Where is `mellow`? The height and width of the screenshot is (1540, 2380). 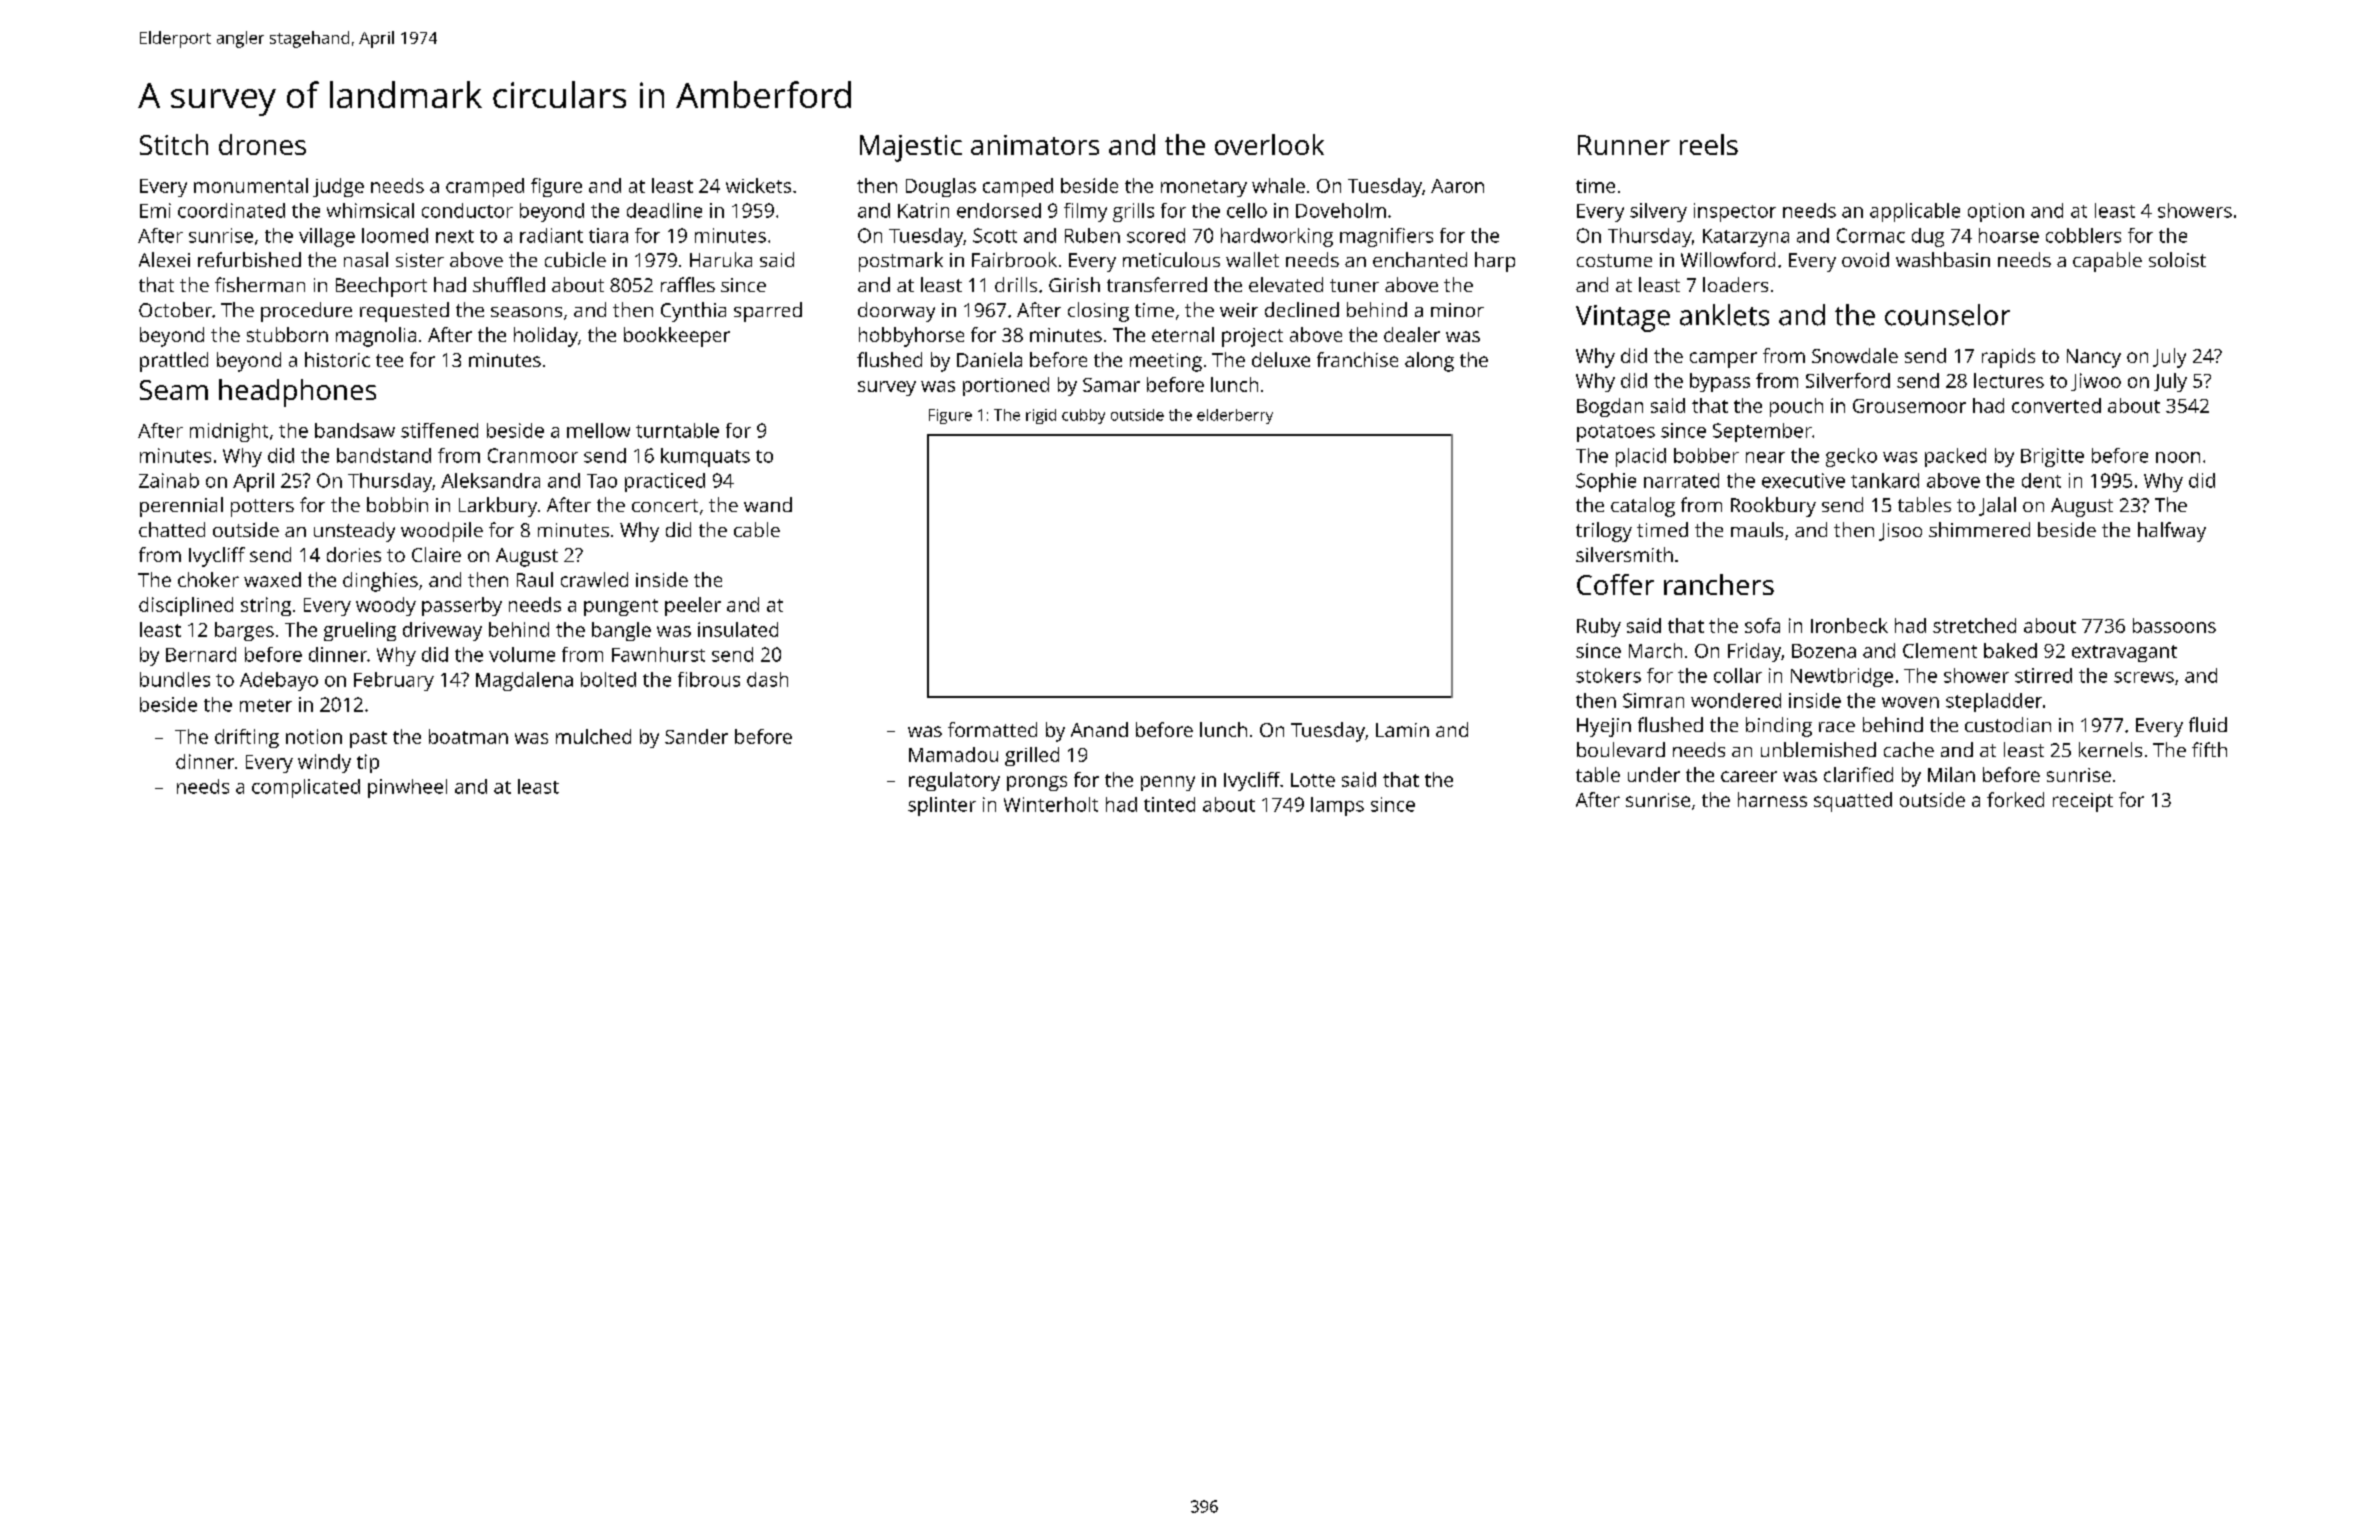
mellow is located at coordinates (598, 430).
